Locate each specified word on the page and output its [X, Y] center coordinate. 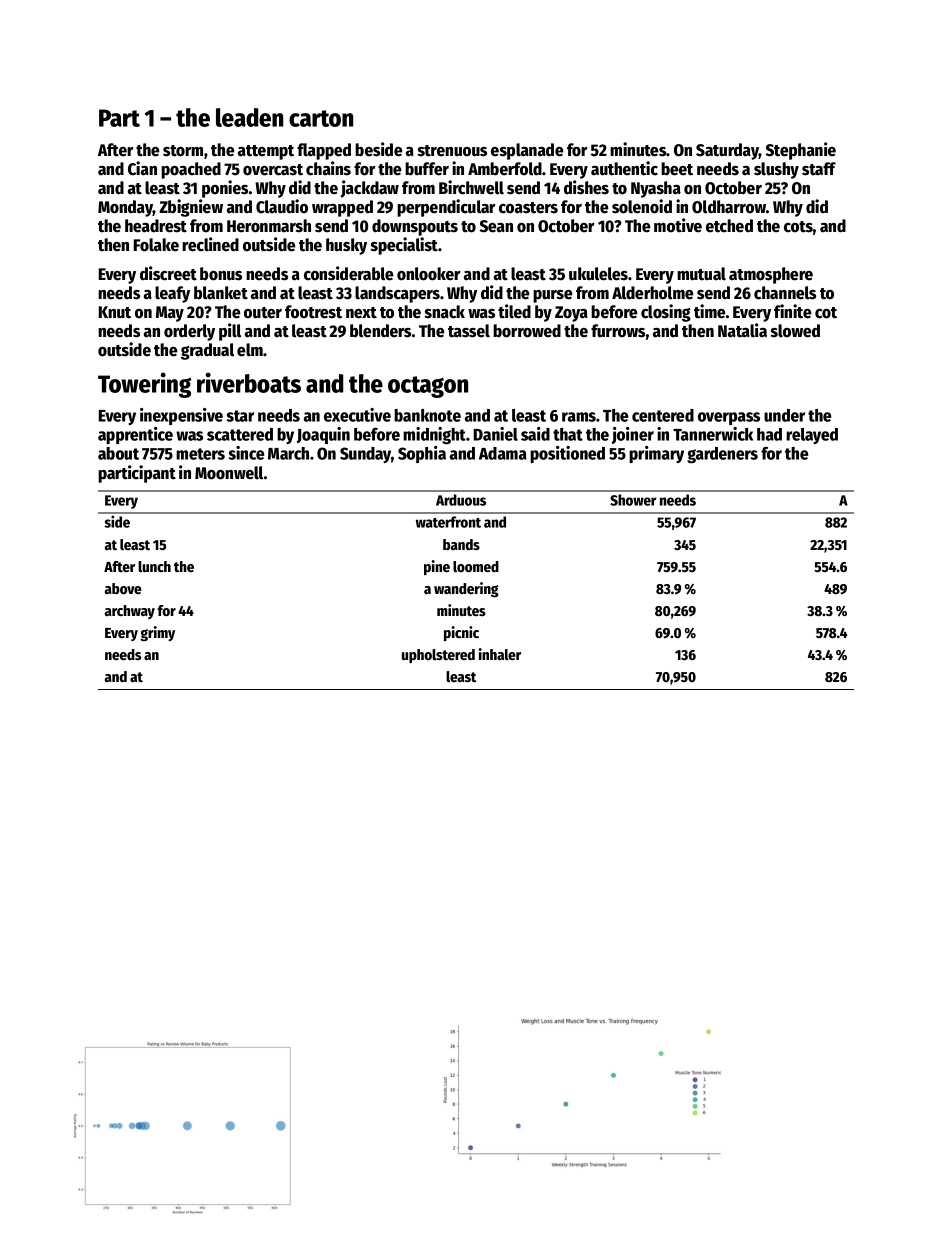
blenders [380, 331]
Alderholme [652, 293]
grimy [157, 633]
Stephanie [801, 151]
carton [321, 118]
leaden [249, 117]
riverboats [249, 382]
